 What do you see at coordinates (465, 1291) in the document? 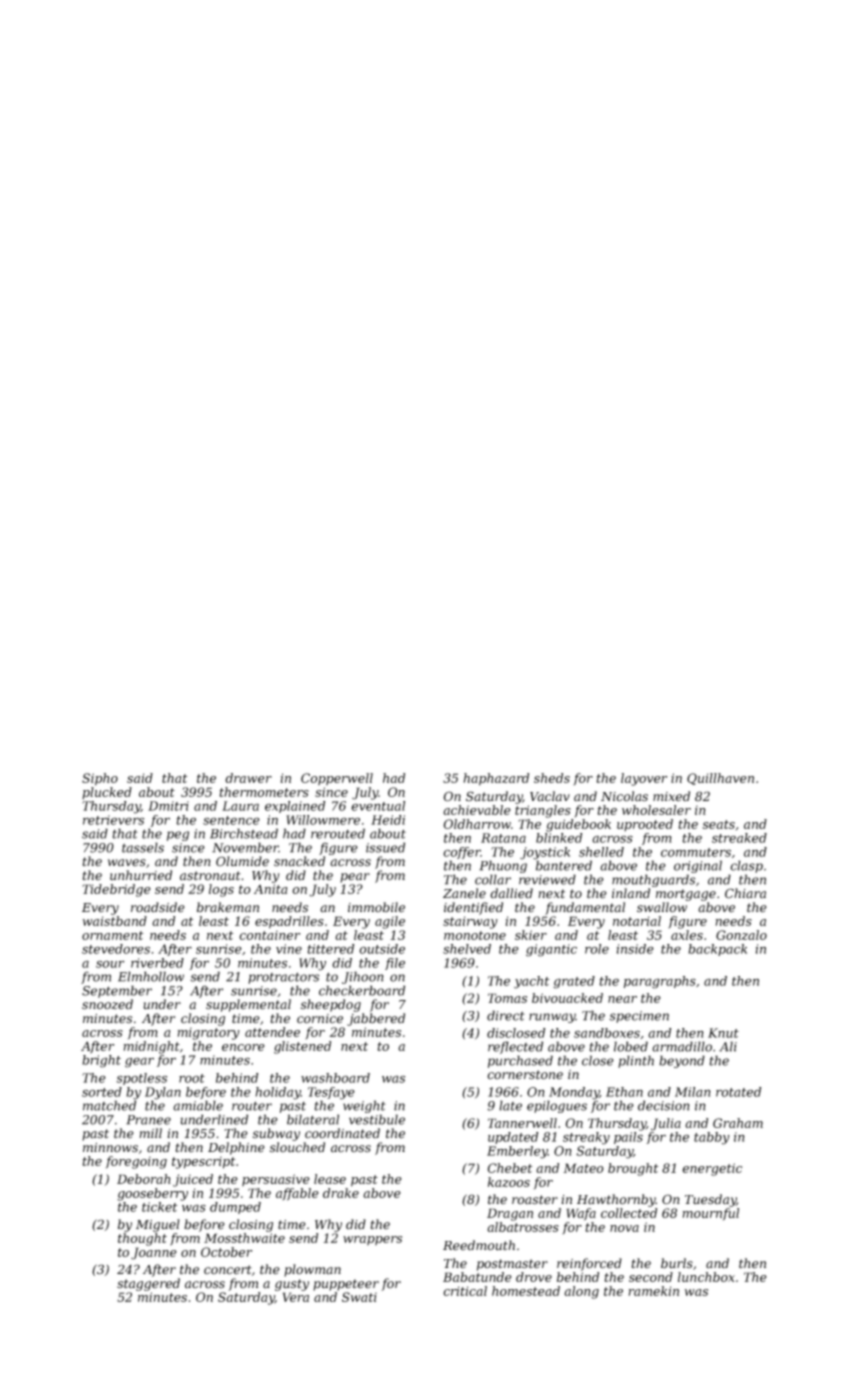
I see `critical` at bounding box center [465, 1291].
